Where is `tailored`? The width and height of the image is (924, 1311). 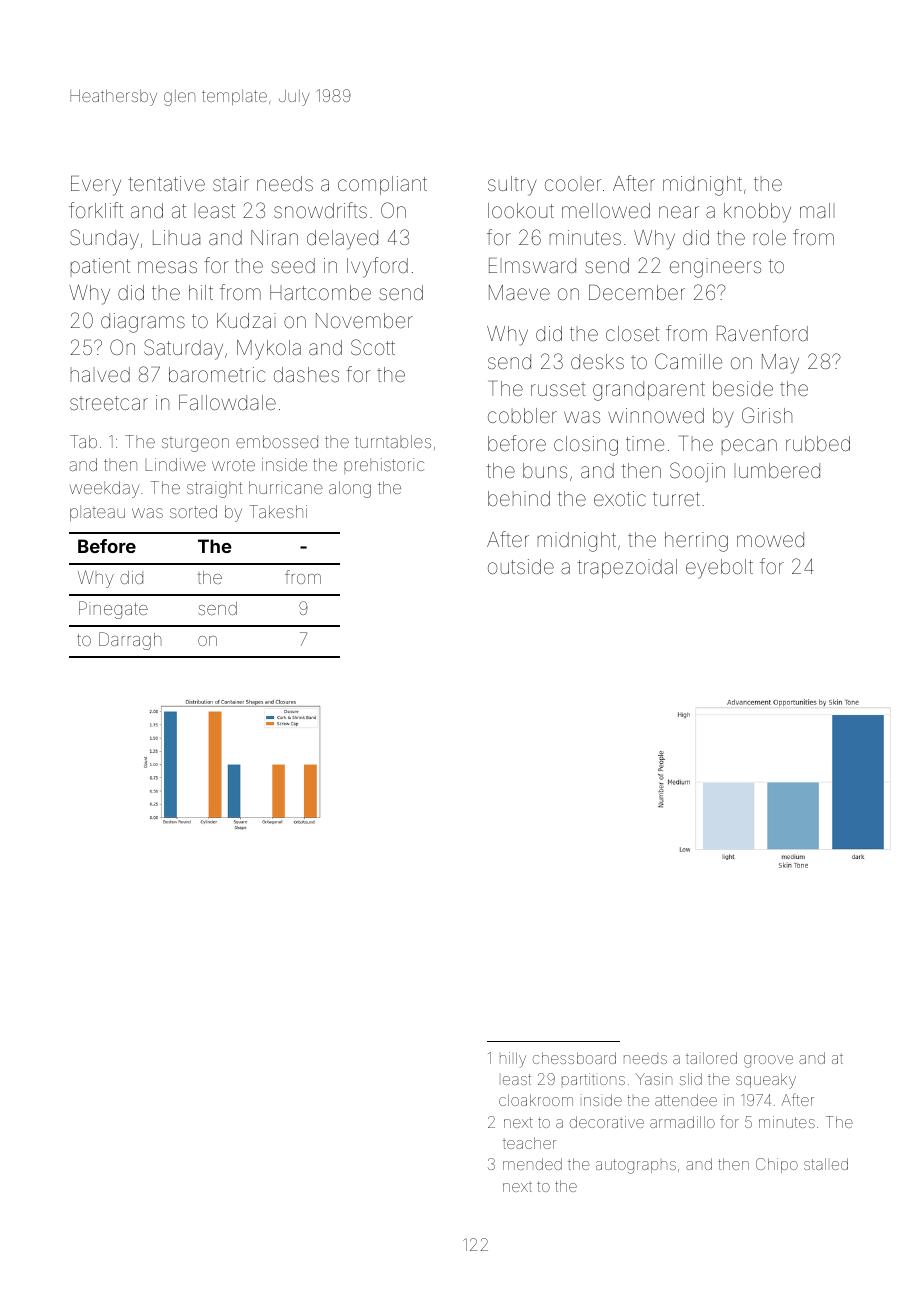 tailored is located at coordinates (711, 1058).
